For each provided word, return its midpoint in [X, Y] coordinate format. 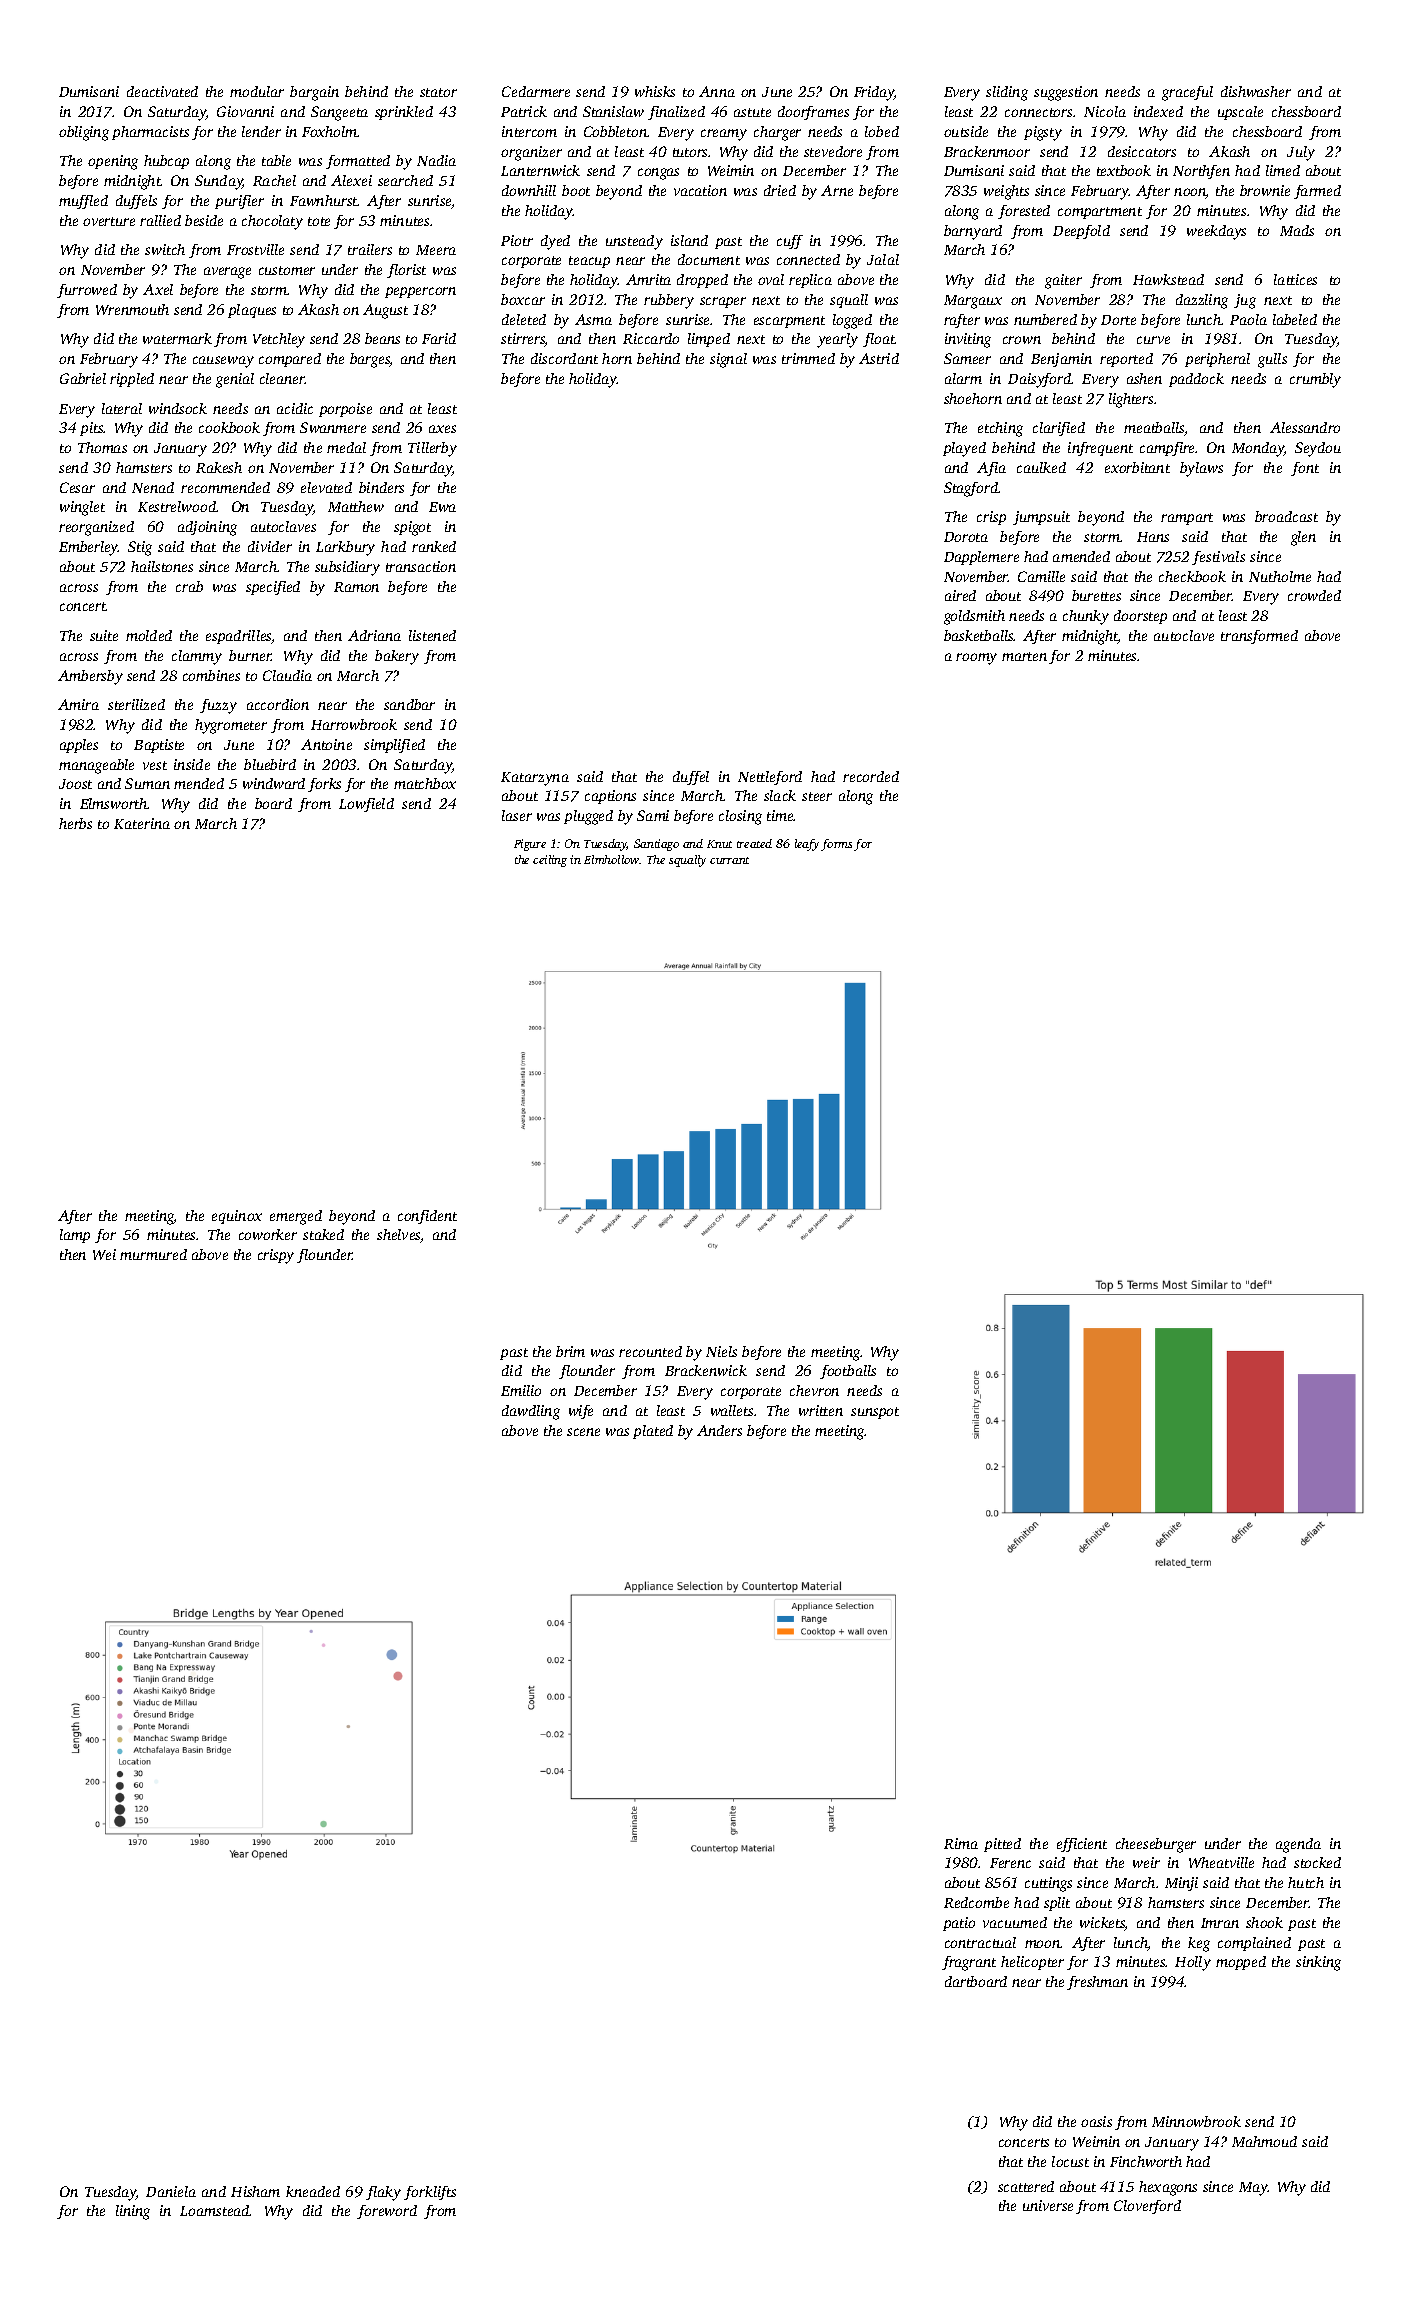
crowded [1314, 595]
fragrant [969, 1963]
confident [427, 1217]
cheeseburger [1156, 1845]
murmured [153, 1254]
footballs [848, 1372]
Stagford [971, 489]
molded [149, 635]
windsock [178, 408]
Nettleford [770, 778]
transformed [1259, 637]
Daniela [171, 2191]
